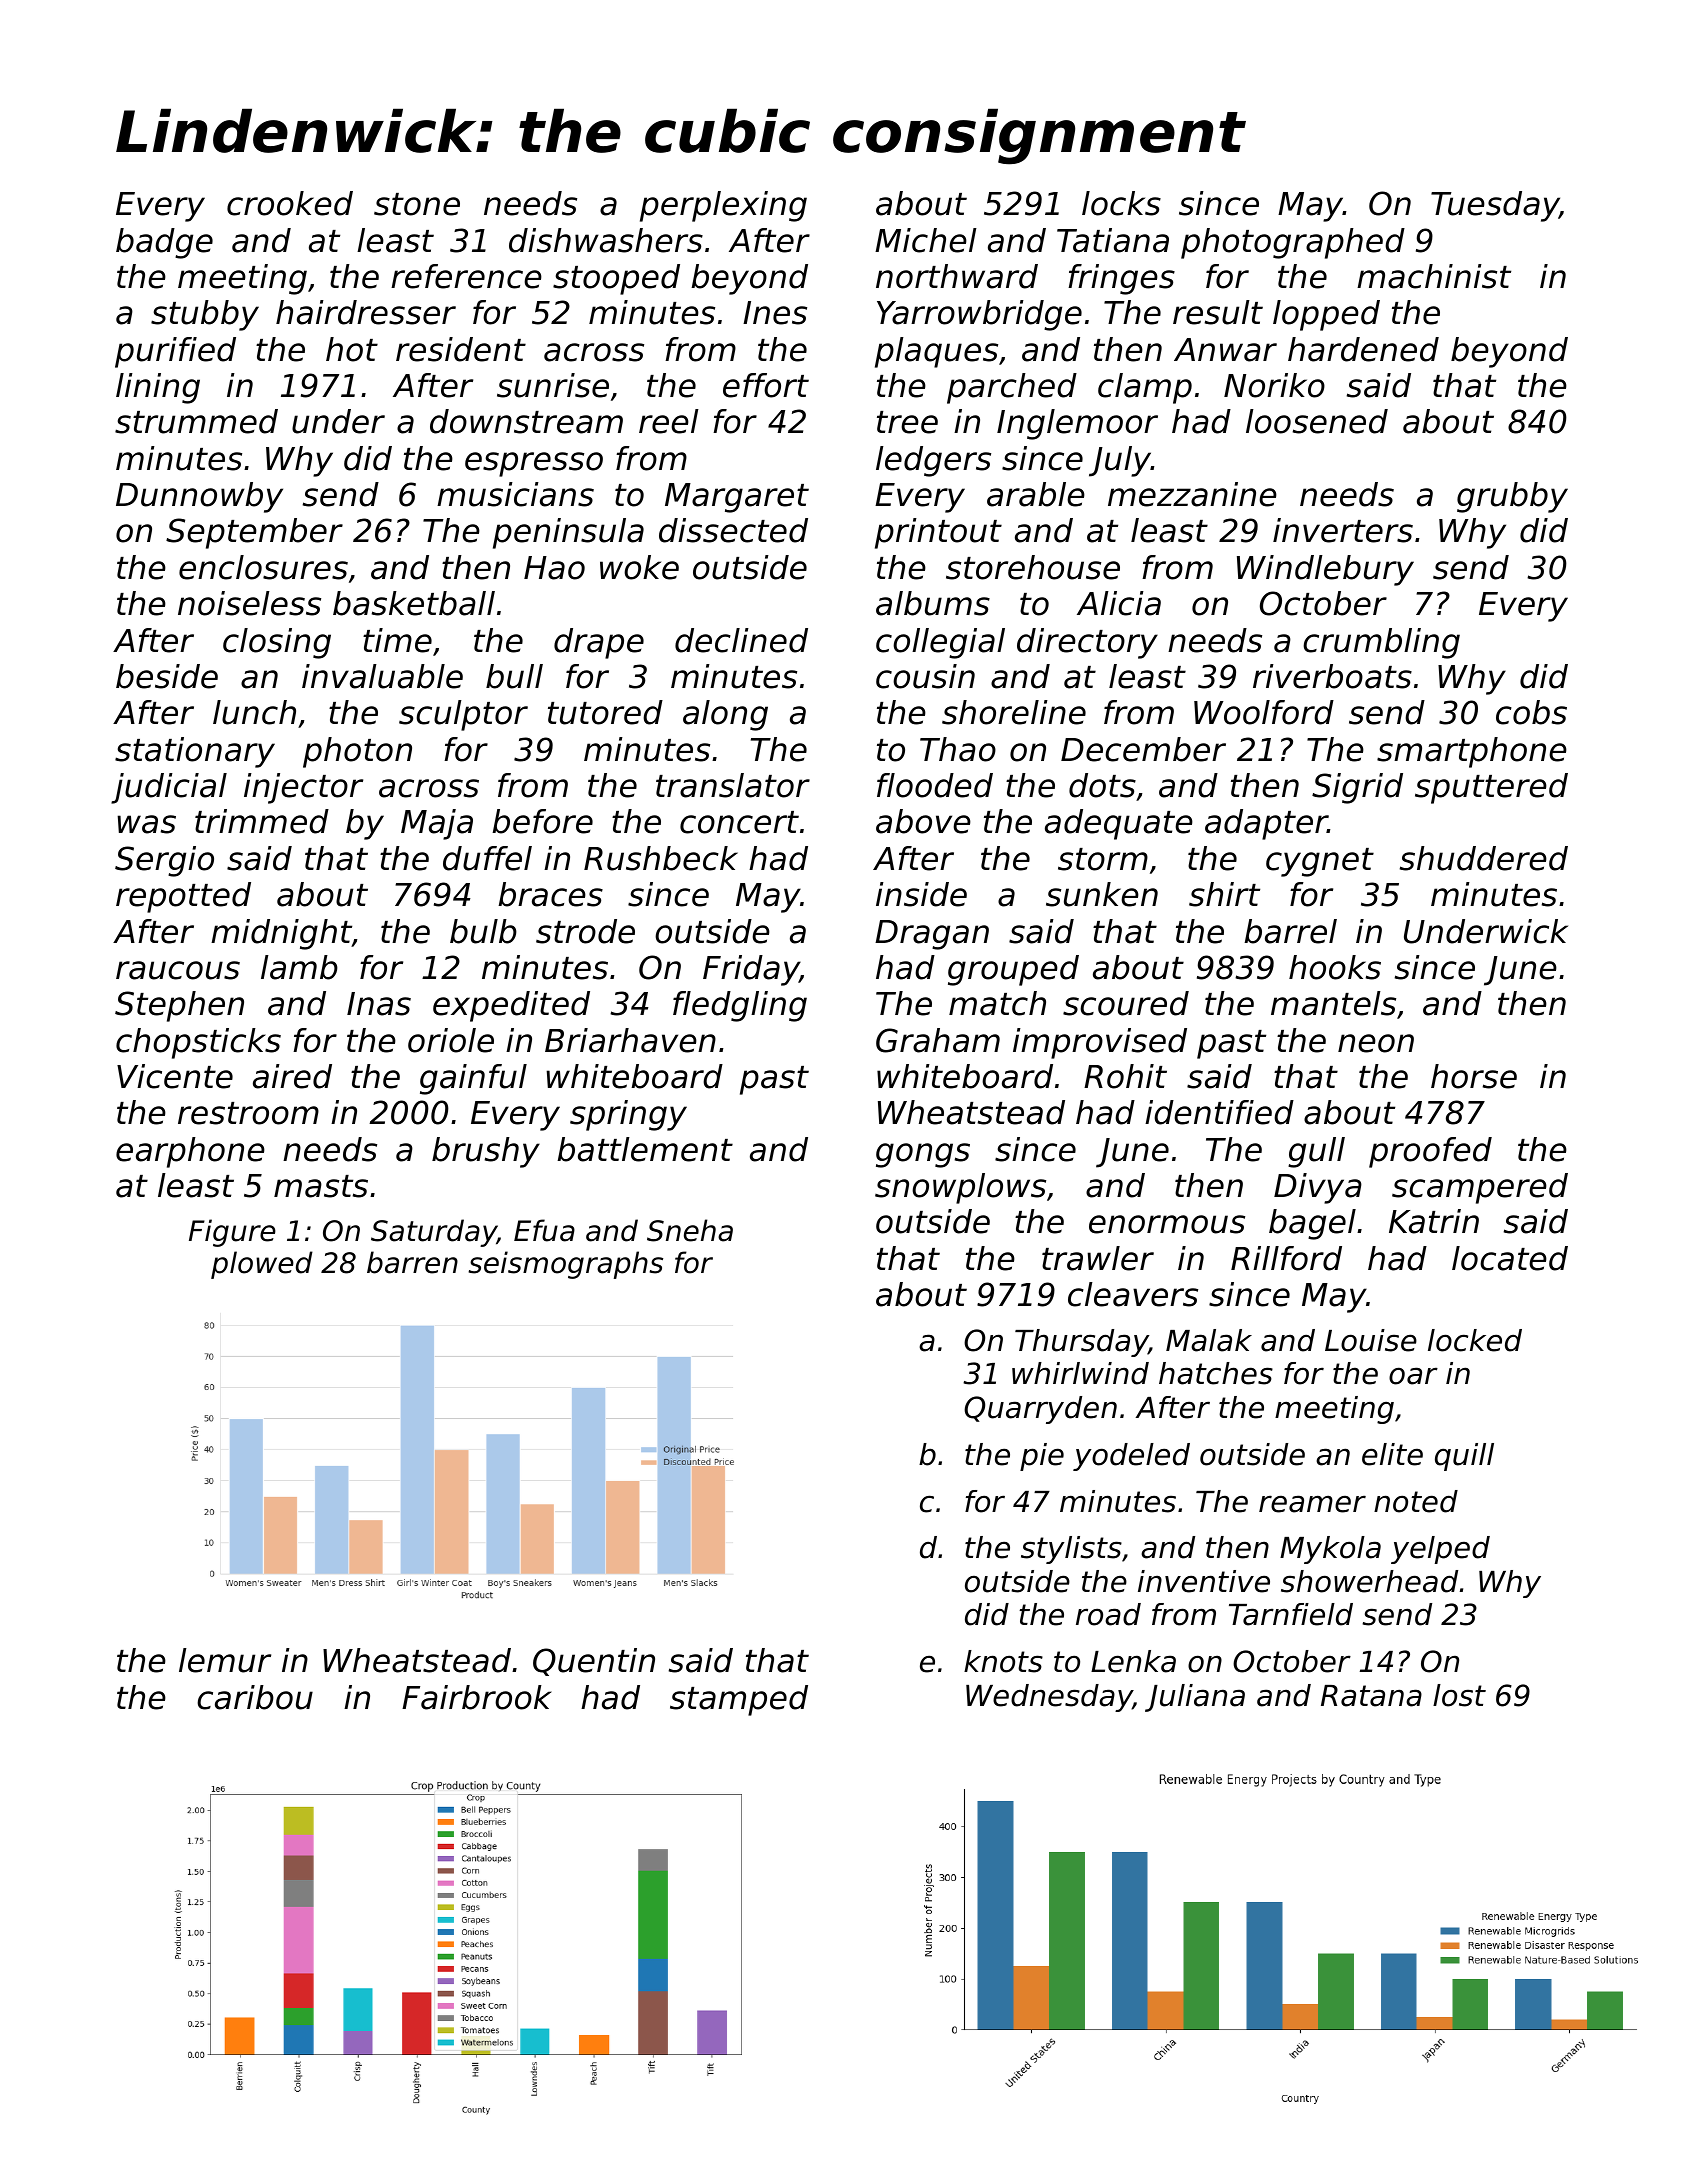  I want to click on hooks, so click(1335, 967).
